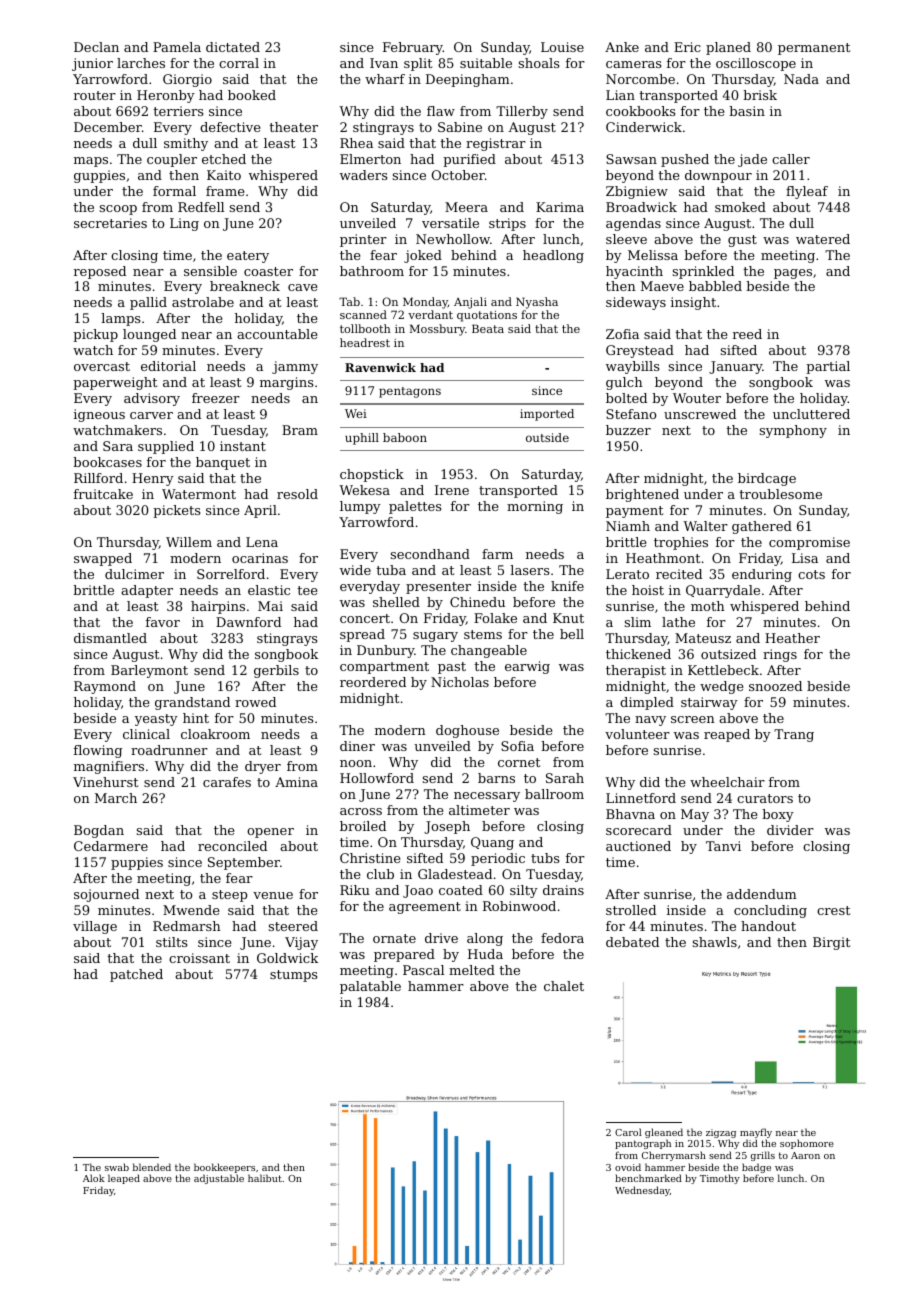  What do you see at coordinates (723, 591) in the image?
I see `Quarrydale` at bounding box center [723, 591].
